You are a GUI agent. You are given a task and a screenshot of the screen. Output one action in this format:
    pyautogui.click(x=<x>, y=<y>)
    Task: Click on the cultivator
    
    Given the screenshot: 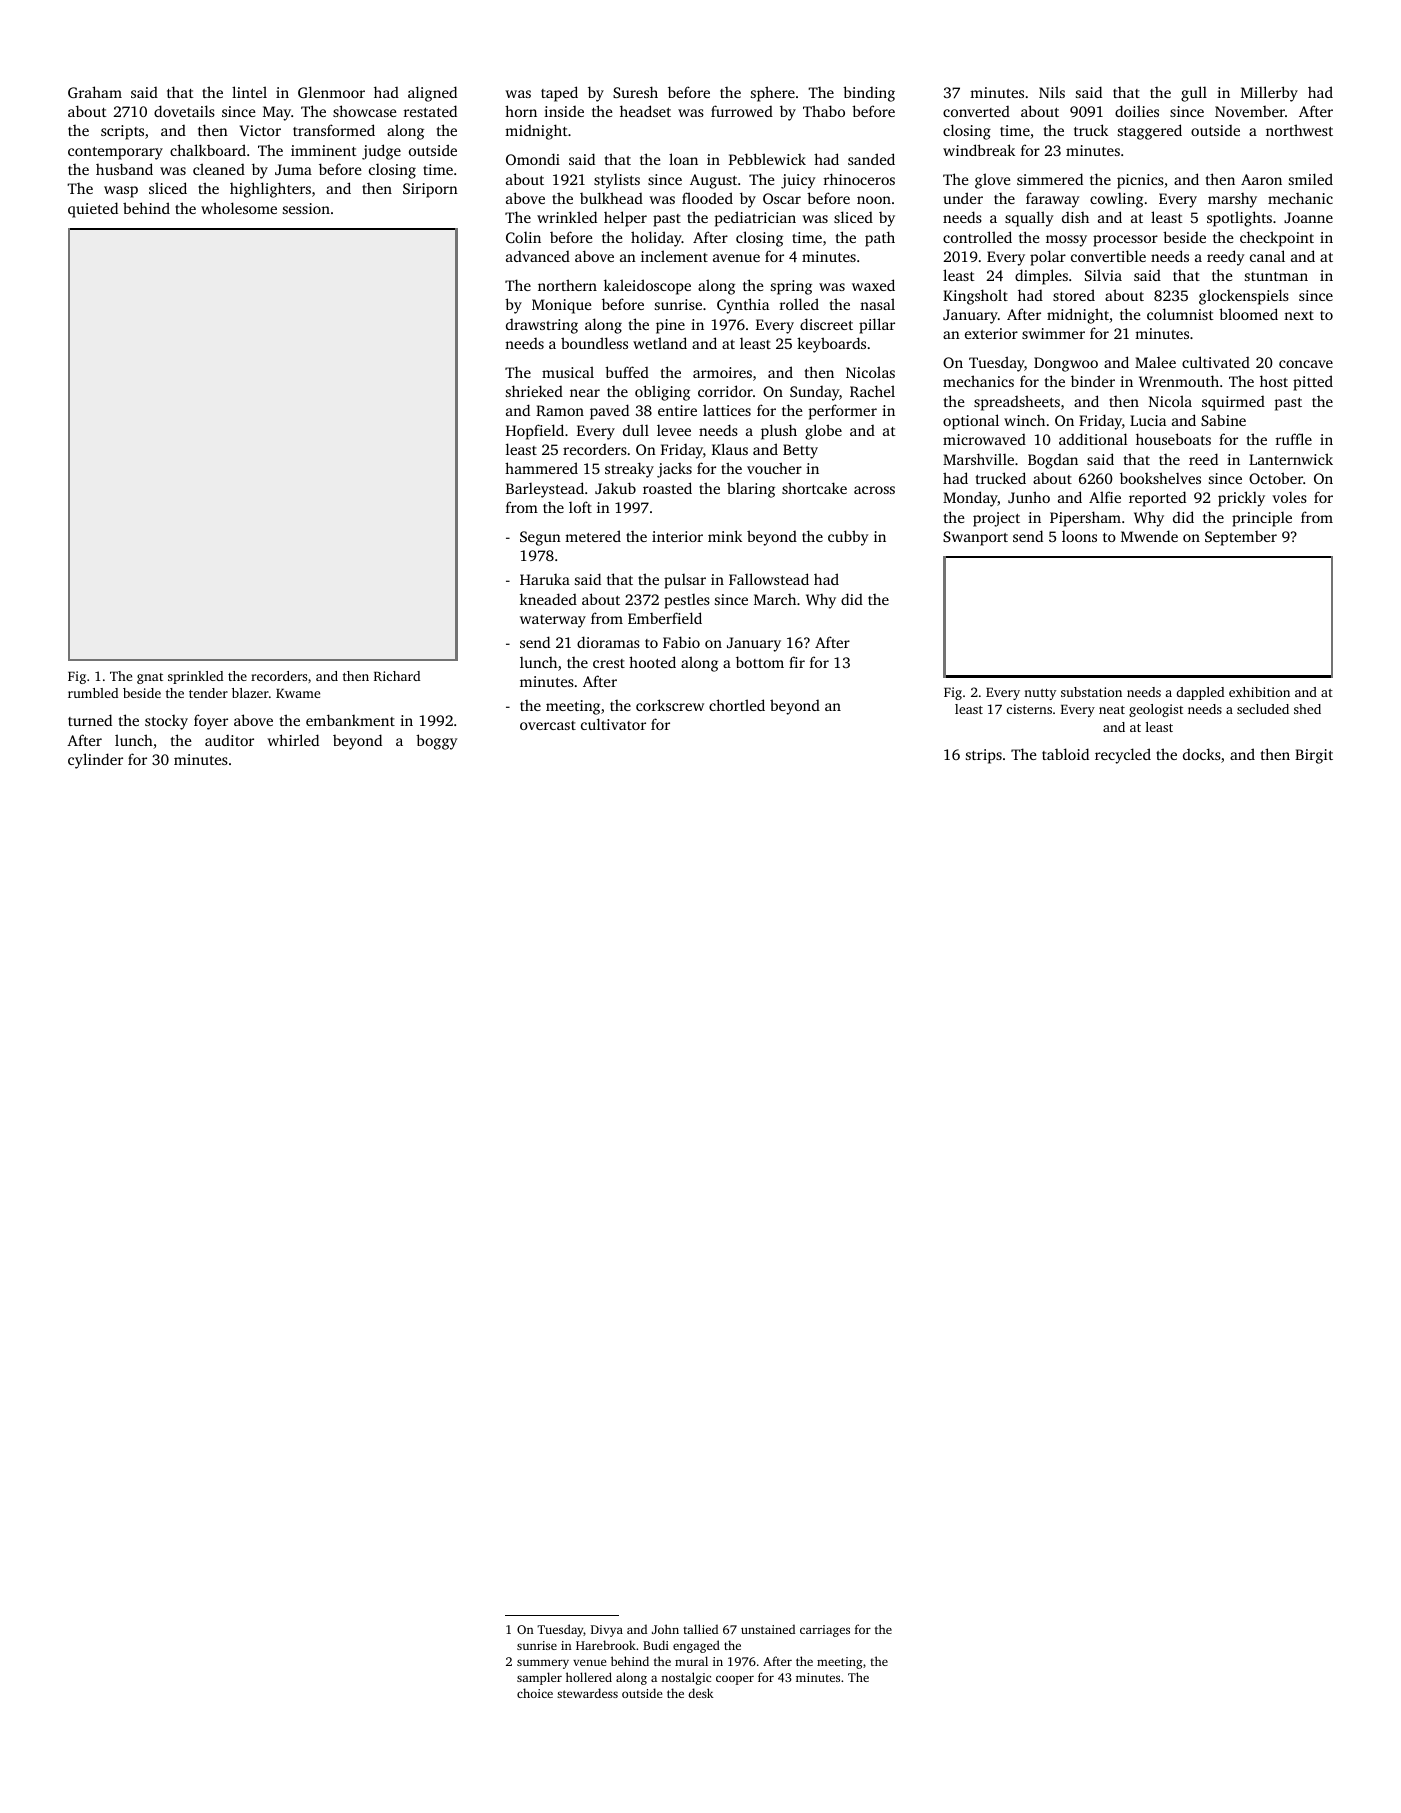 What is the action you would take?
    pyautogui.click(x=613, y=724)
